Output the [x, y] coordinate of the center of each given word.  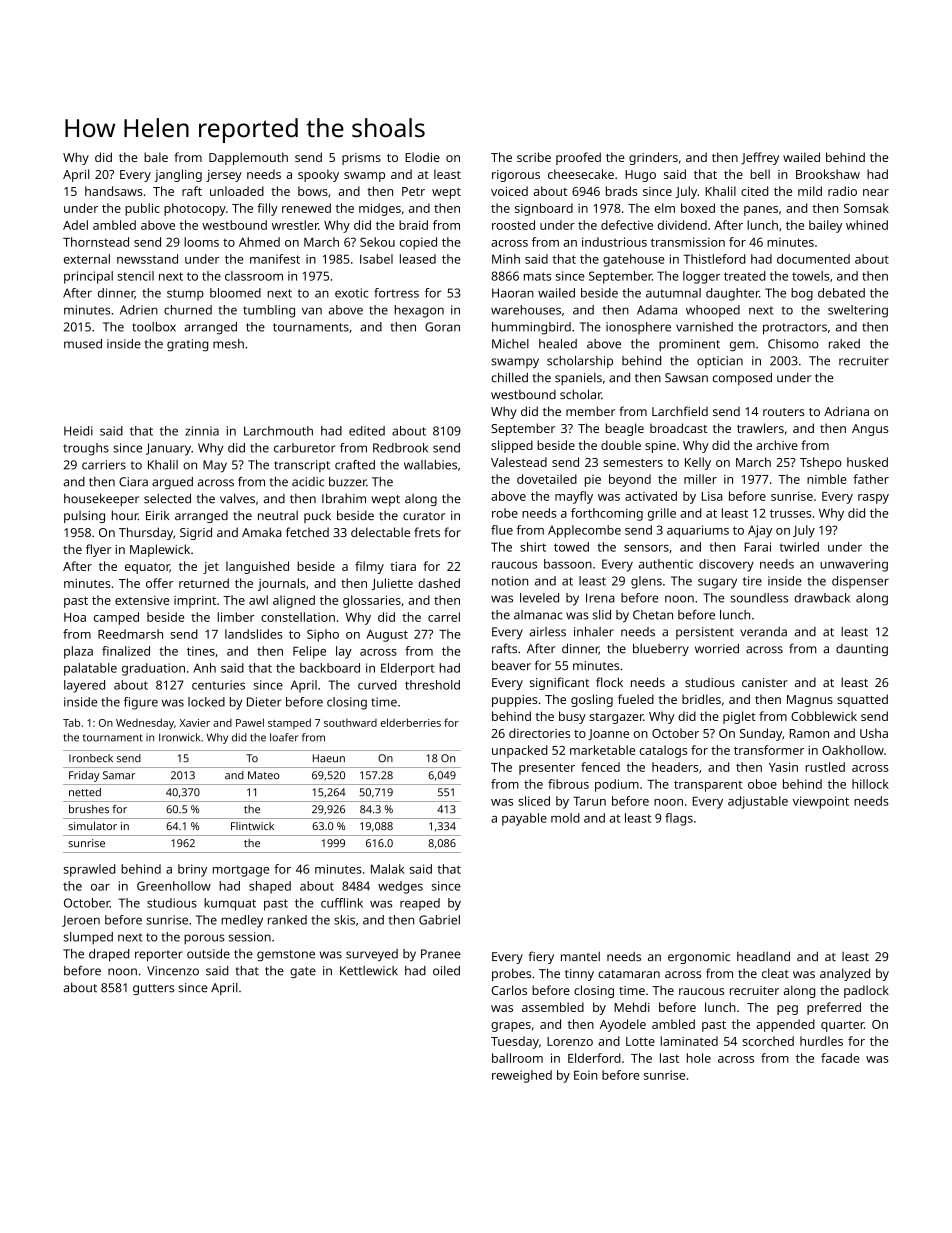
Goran [442, 327]
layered [84, 686]
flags [679, 819]
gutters [153, 989]
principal [88, 277]
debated [841, 293]
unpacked [520, 751]
